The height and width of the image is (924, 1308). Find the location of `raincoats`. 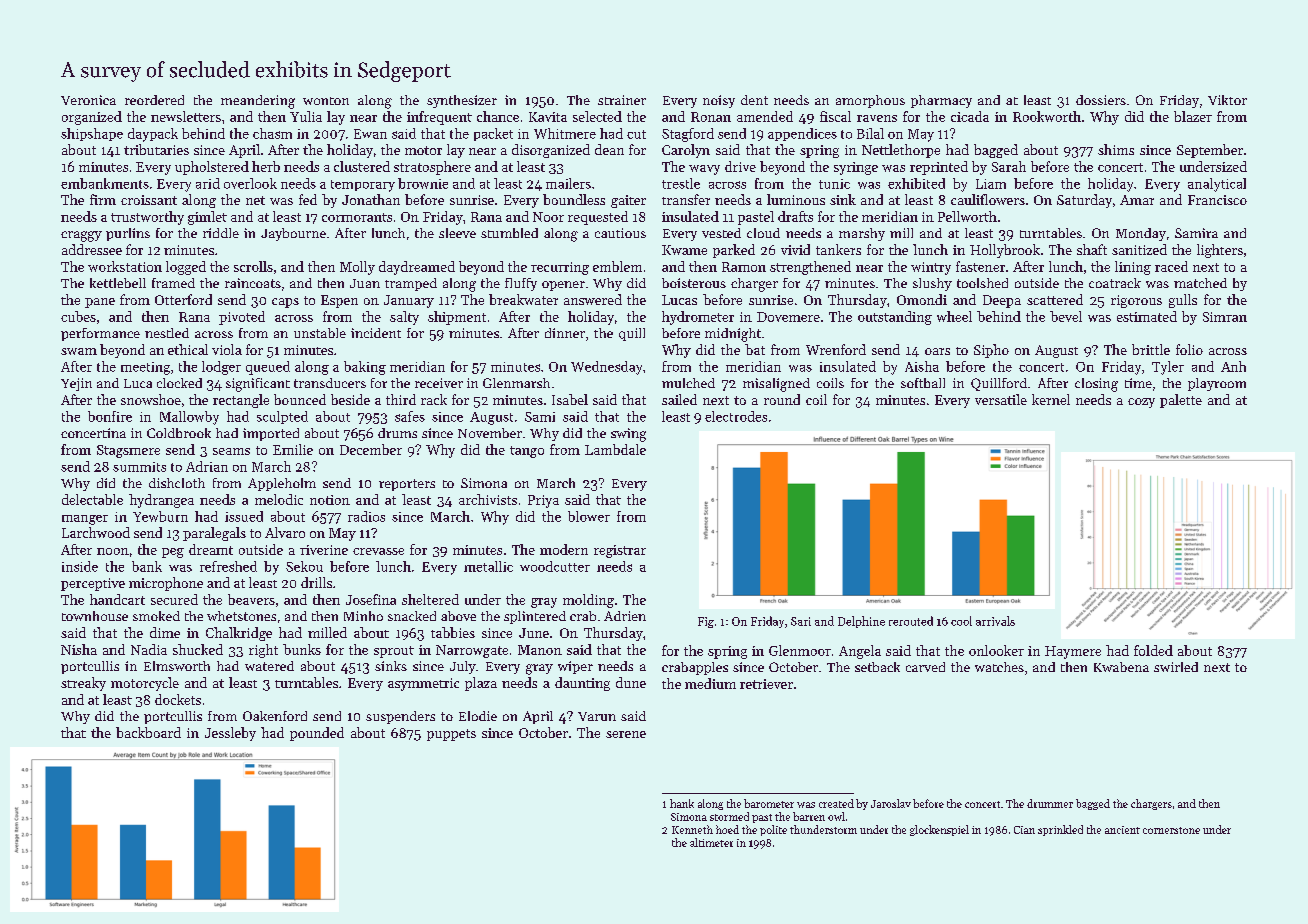

raincoats is located at coordinates (253, 283).
